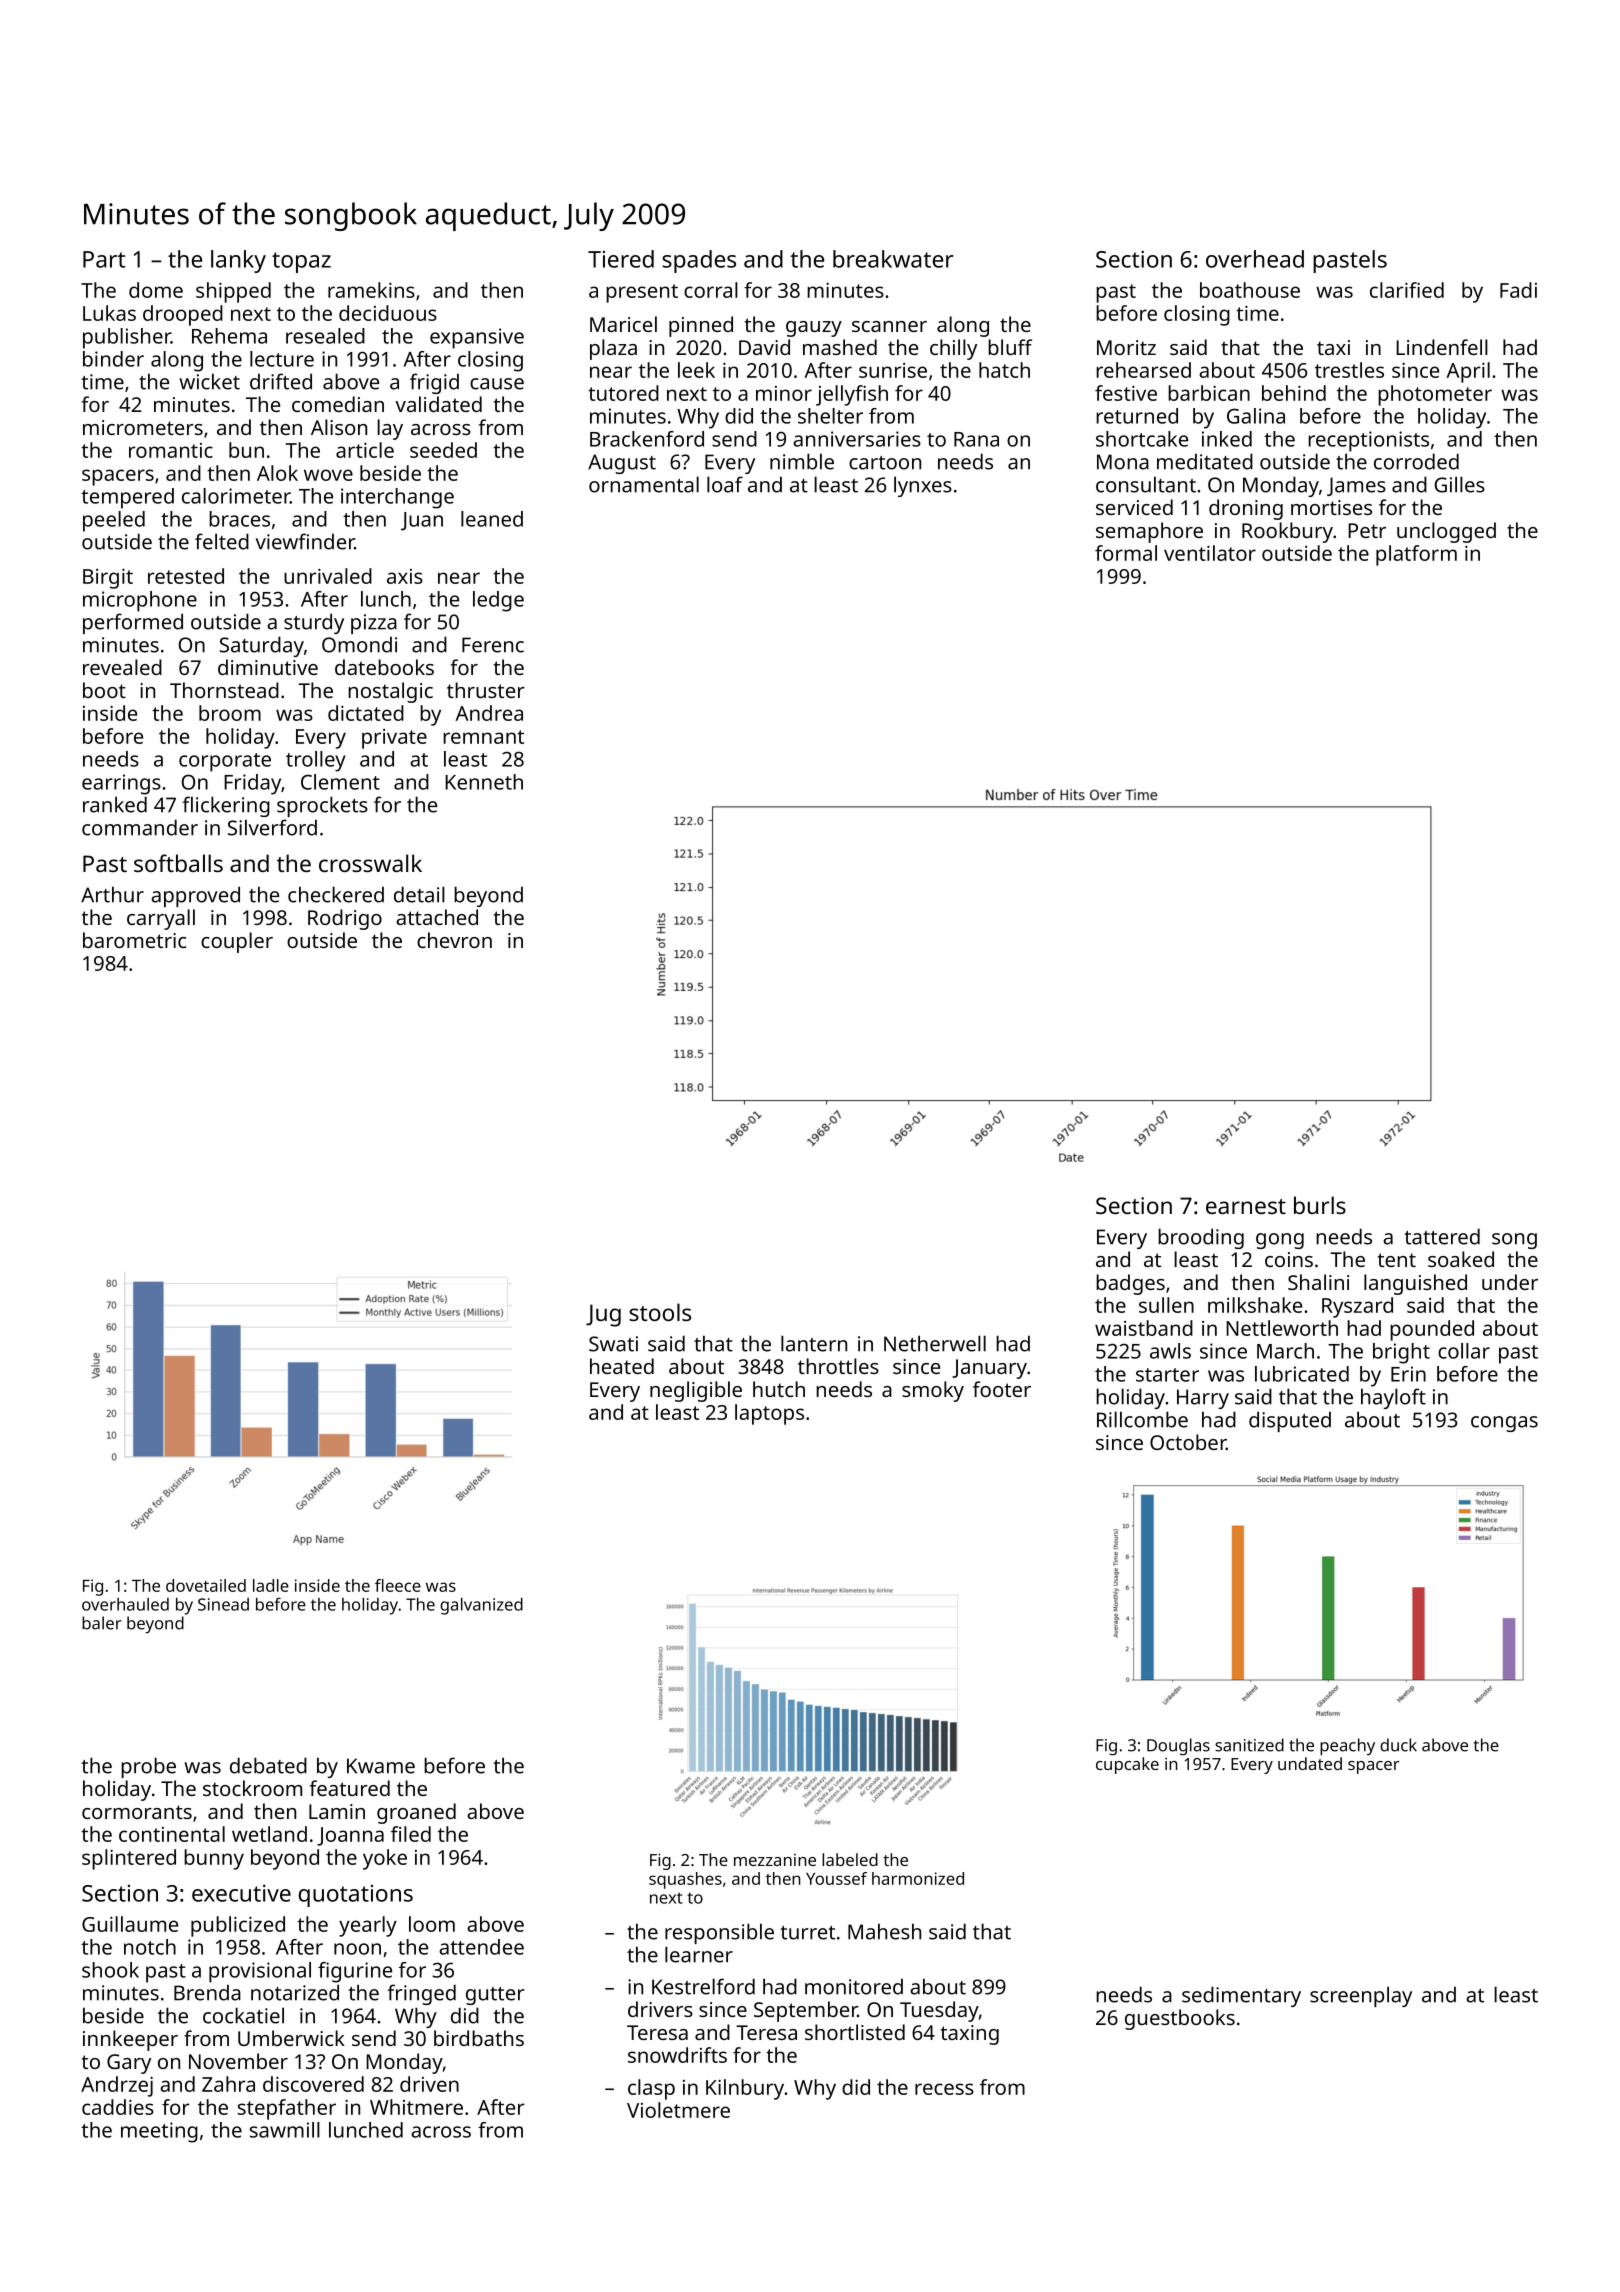 The width and height of the screenshot is (1620, 2292). Describe the element at coordinates (699, 261) in the screenshot. I see `spades` at that location.
